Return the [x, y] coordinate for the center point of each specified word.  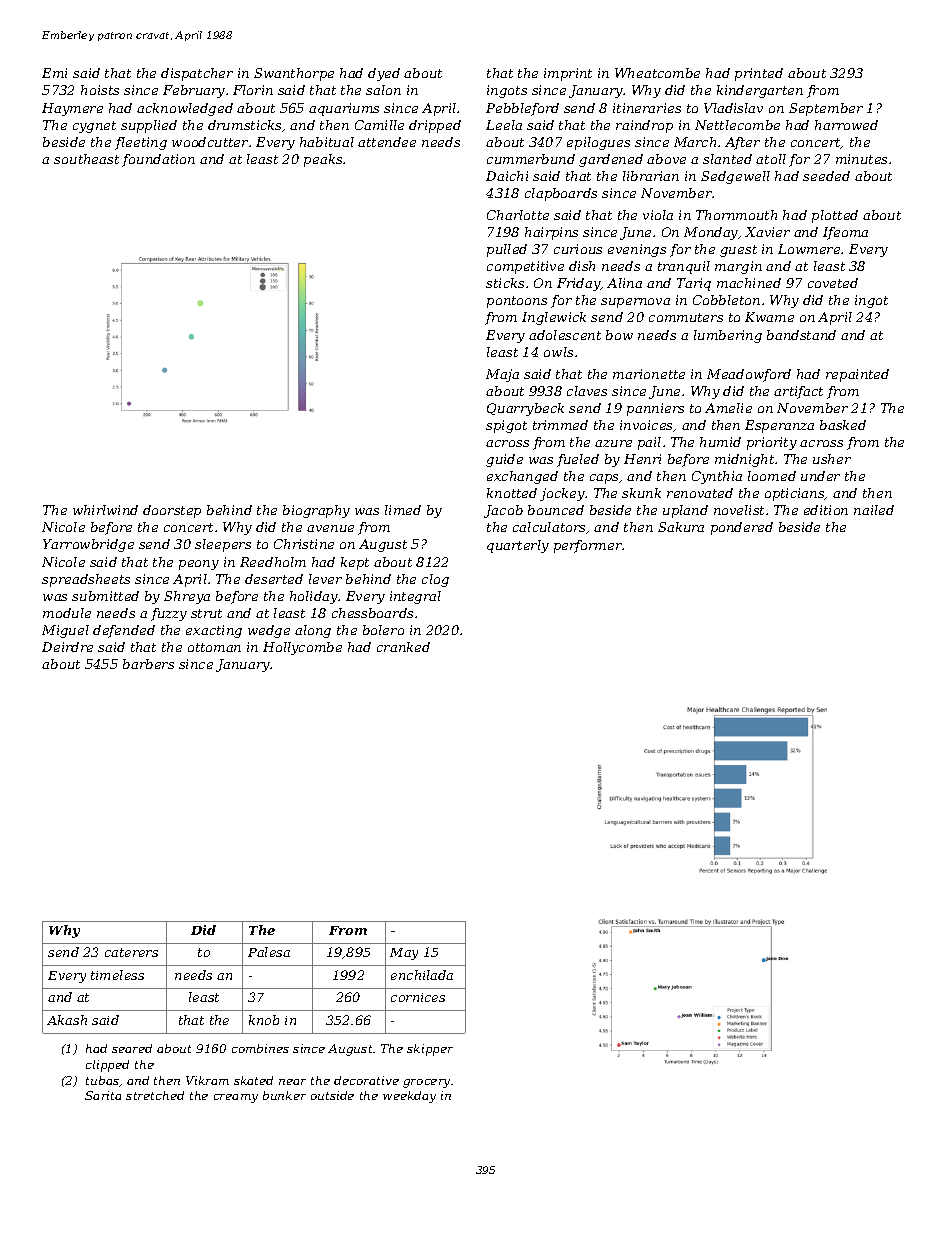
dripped [435, 126]
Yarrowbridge [88, 545]
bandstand [801, 335]
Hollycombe [302, 648]
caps [604, 479]
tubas [102, 1080]
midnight [744, 460]
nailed [874, 510]
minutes [861, 159]
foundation [158, 160]
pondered [742, 528]
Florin [253, 90]
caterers [131, 952]
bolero [383, 630]
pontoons [517, 302]
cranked [403, 647]
